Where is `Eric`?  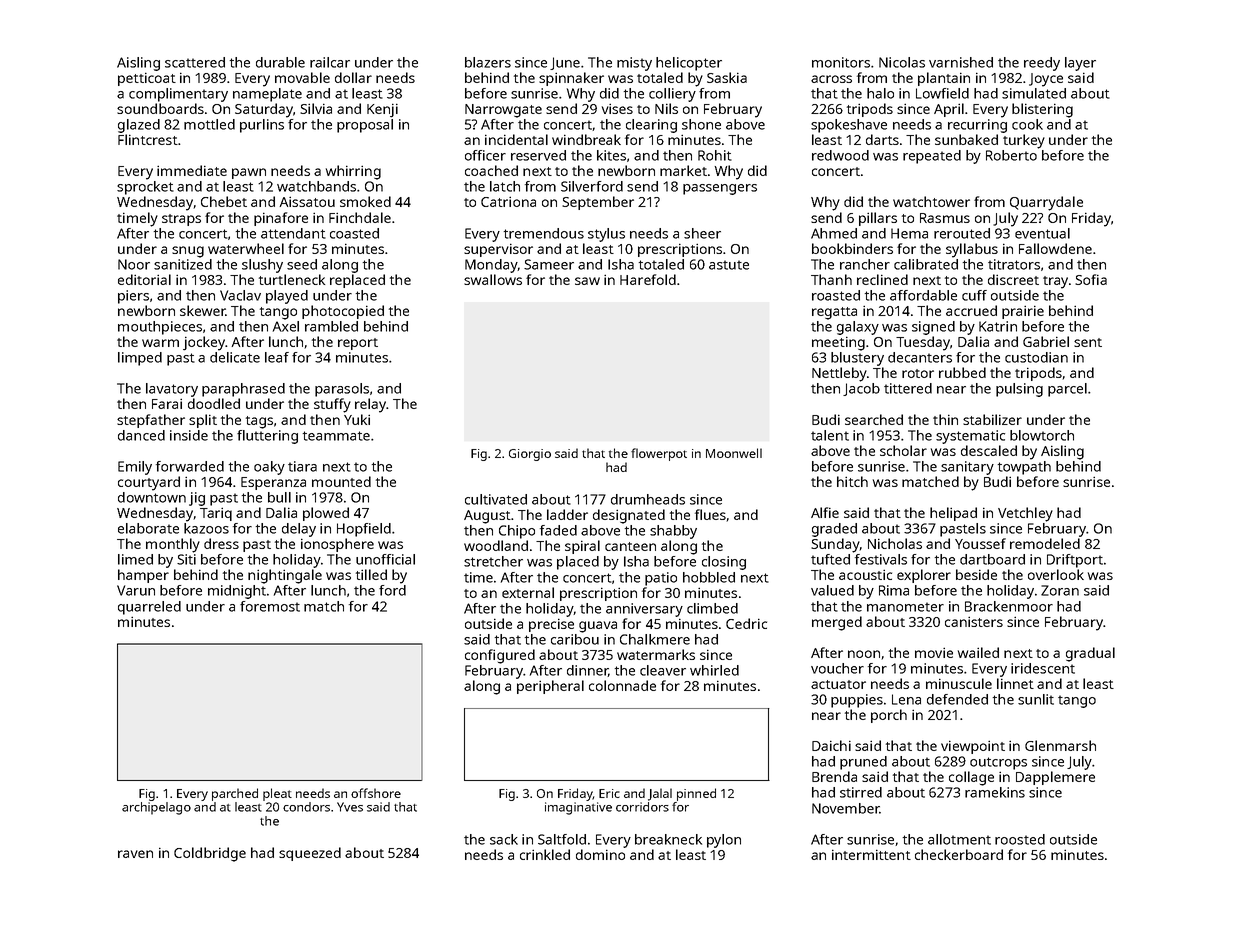
Eric is located at coordinates (609, 793).
